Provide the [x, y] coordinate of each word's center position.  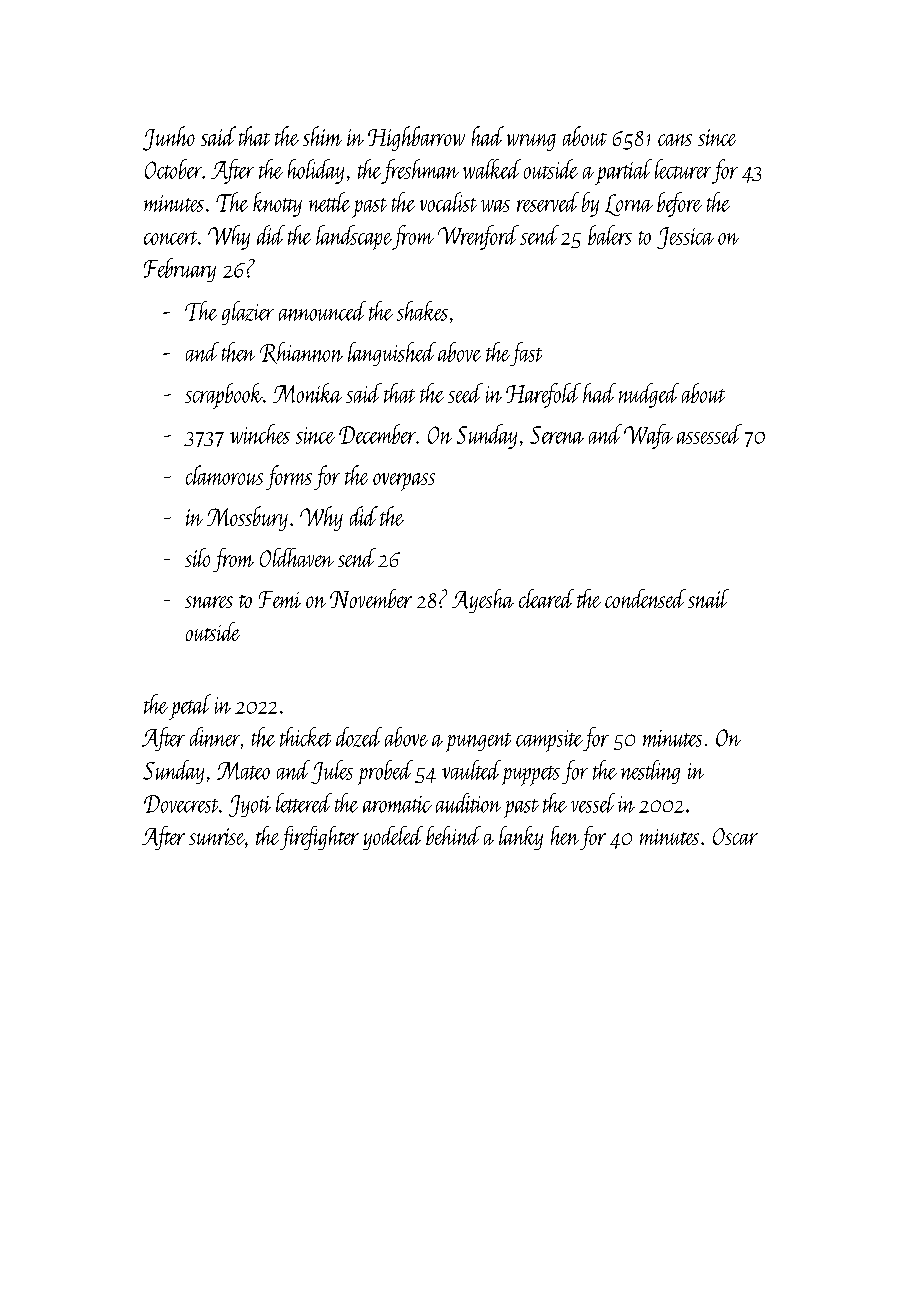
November [371, 598]
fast [526, 354]
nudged [649, 395]
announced [322, 311]
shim [322, 136]
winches [260, 434]
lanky [521, 838]
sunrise [217, 836]
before [679, 204]
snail [708, 598]
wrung [531, 142]
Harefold [543, 395]
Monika [307, 393]
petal [190, 707]
